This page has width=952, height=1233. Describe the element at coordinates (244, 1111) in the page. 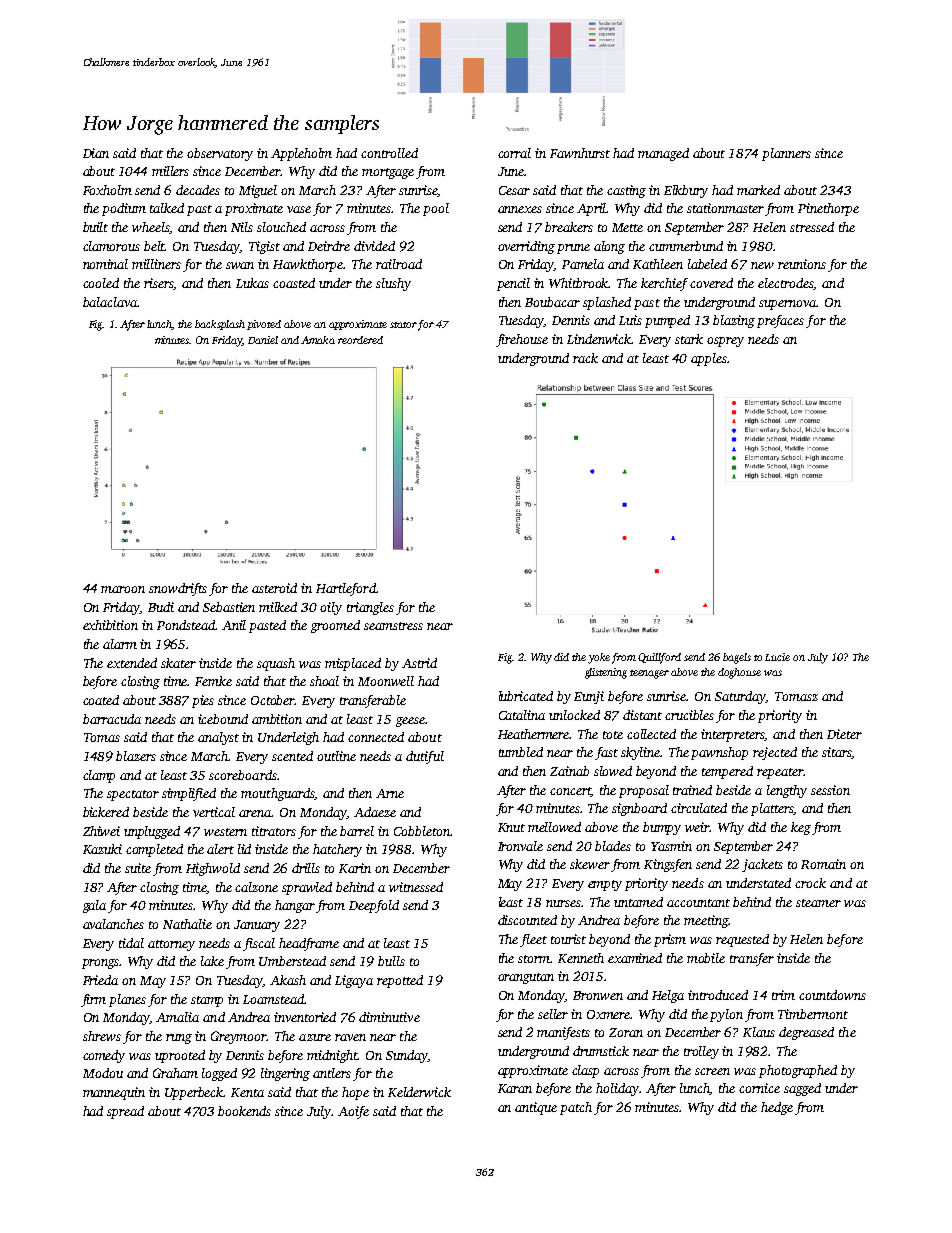

I see `bookends` at that location.
